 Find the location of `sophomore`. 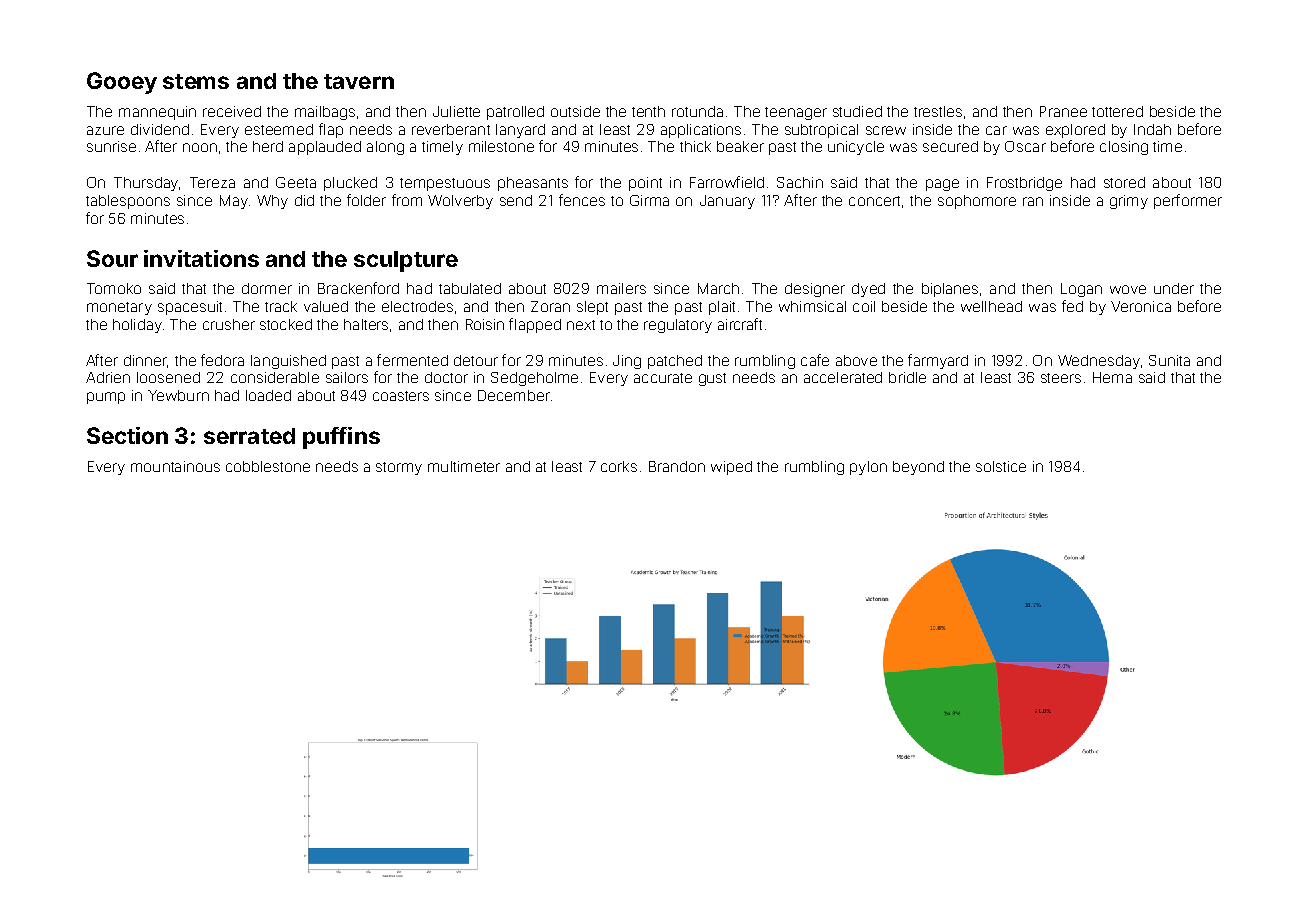

sophomore is located at coordinates (977, 202).
